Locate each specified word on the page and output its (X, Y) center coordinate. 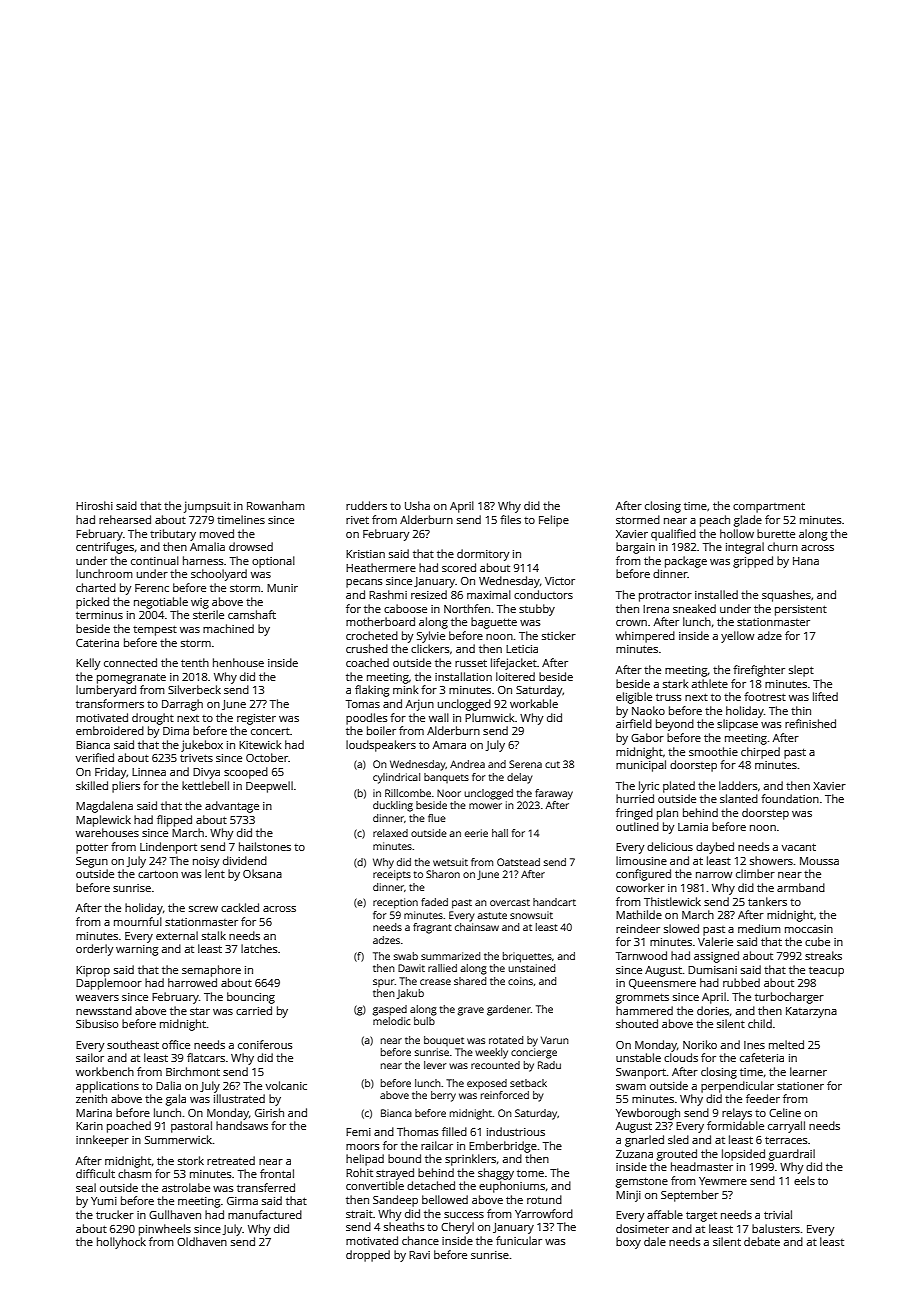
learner (808, 1071)
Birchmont (193, 1071)
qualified (673, 535)
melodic (391, 1021)
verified (95, 757)
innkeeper (102, 1141)
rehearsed (125, 519)
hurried (635, 798)
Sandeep (395, 1201)
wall (439, 717)
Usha (417, 505)
